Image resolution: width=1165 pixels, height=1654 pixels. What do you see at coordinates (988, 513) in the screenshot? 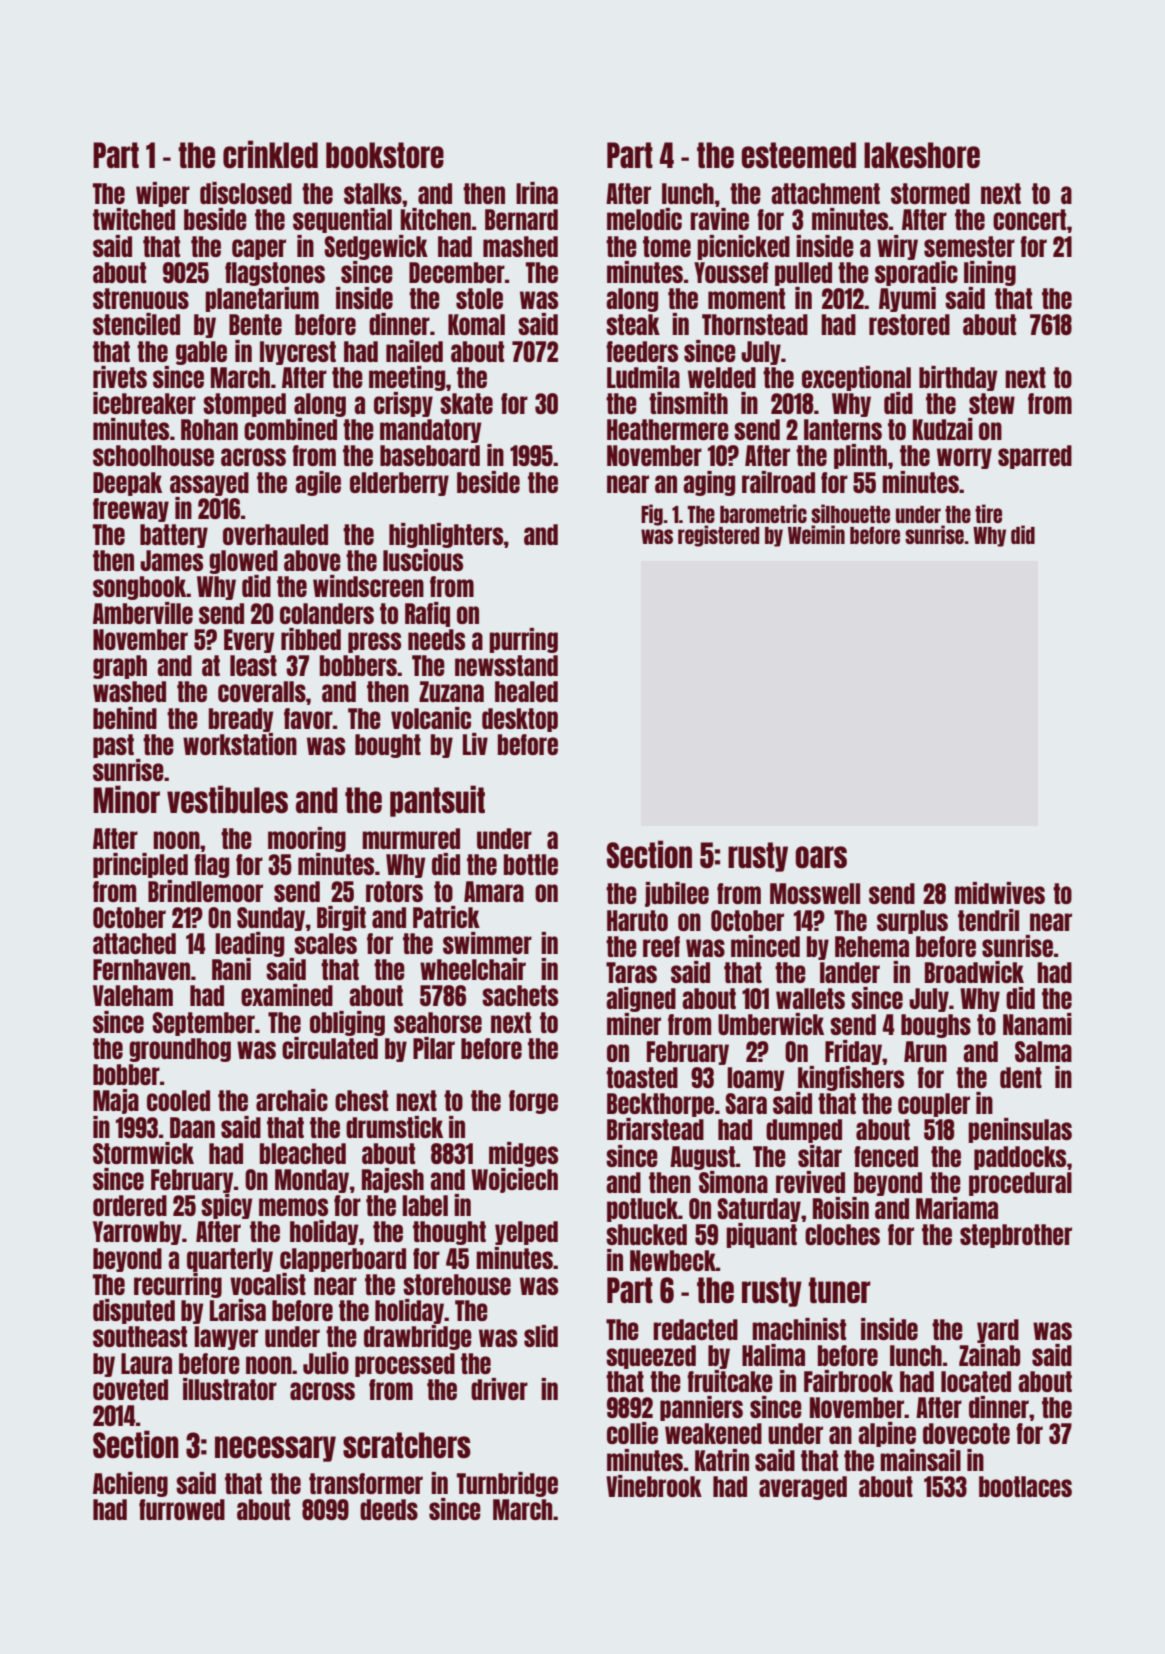
I see `tire` at bounding box center [988, 513].
